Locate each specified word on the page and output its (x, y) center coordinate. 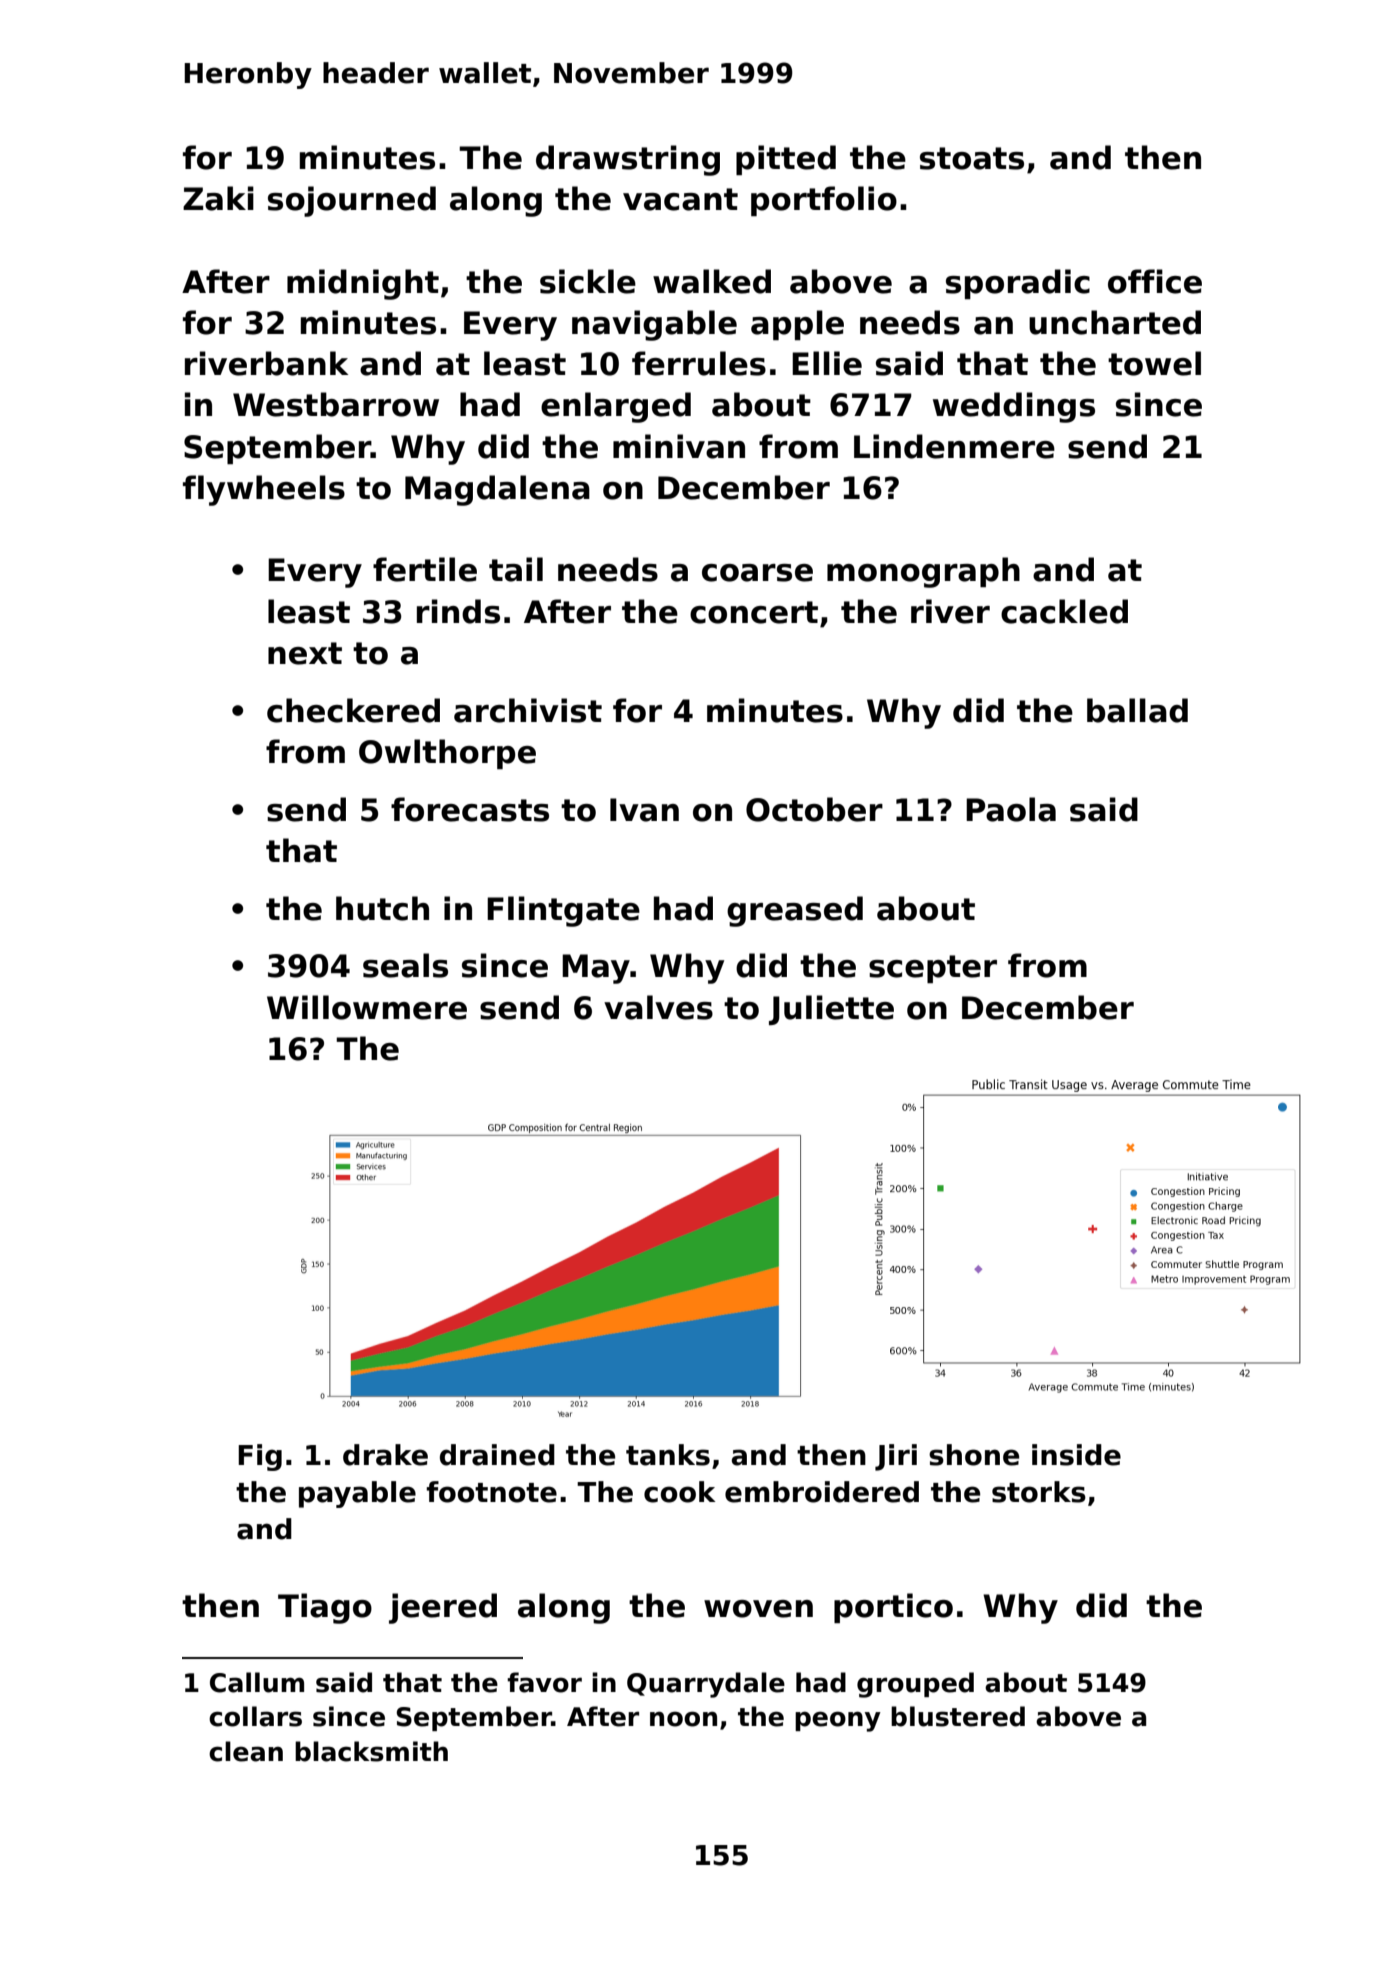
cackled (1064, 611)
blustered (958, 1716)
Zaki (218, 198)
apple (797, 325)
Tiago (325, 1608)
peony (838, 1721)
